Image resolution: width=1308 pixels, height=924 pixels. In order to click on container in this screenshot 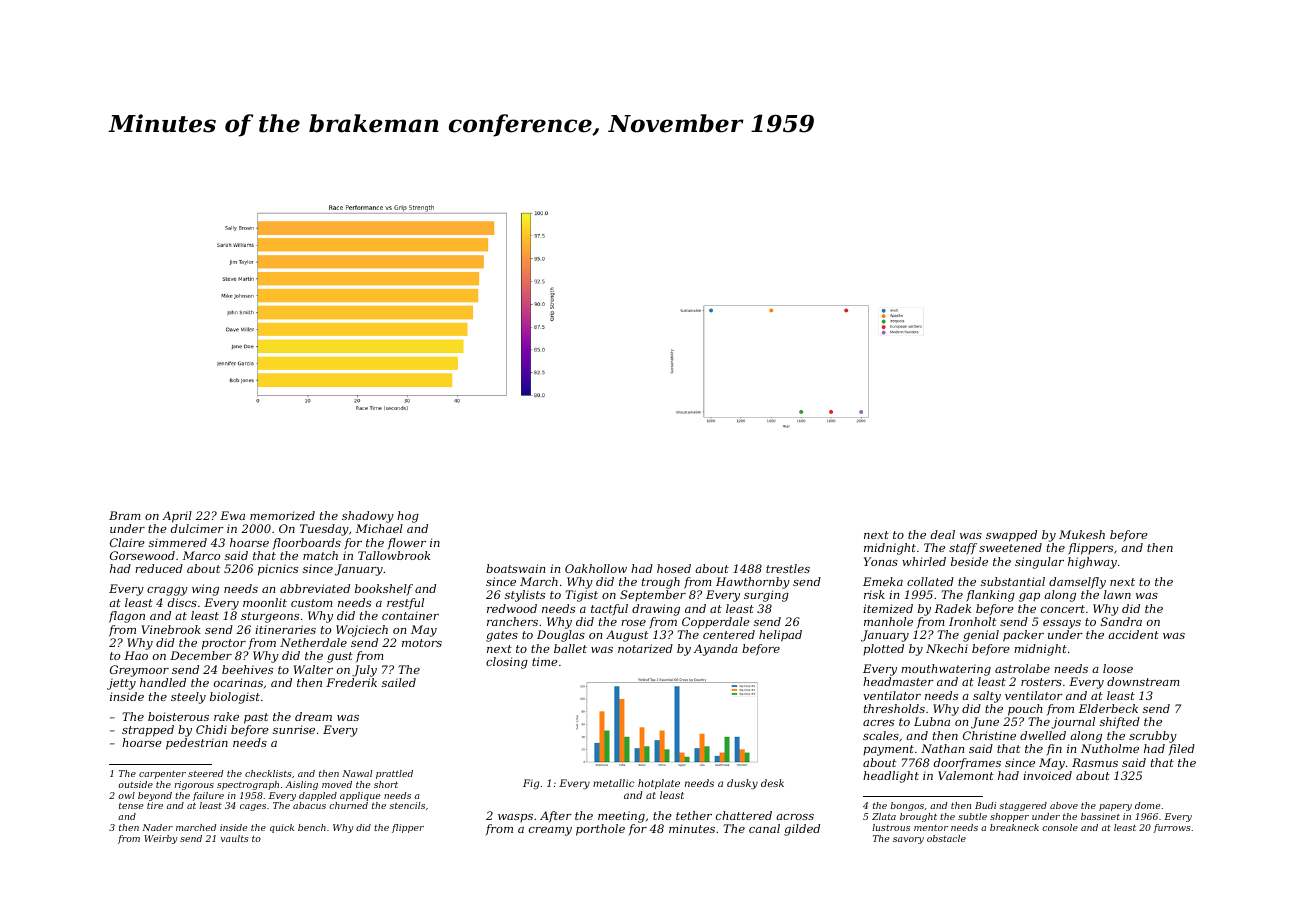, I will do `click(410, 615)`.
